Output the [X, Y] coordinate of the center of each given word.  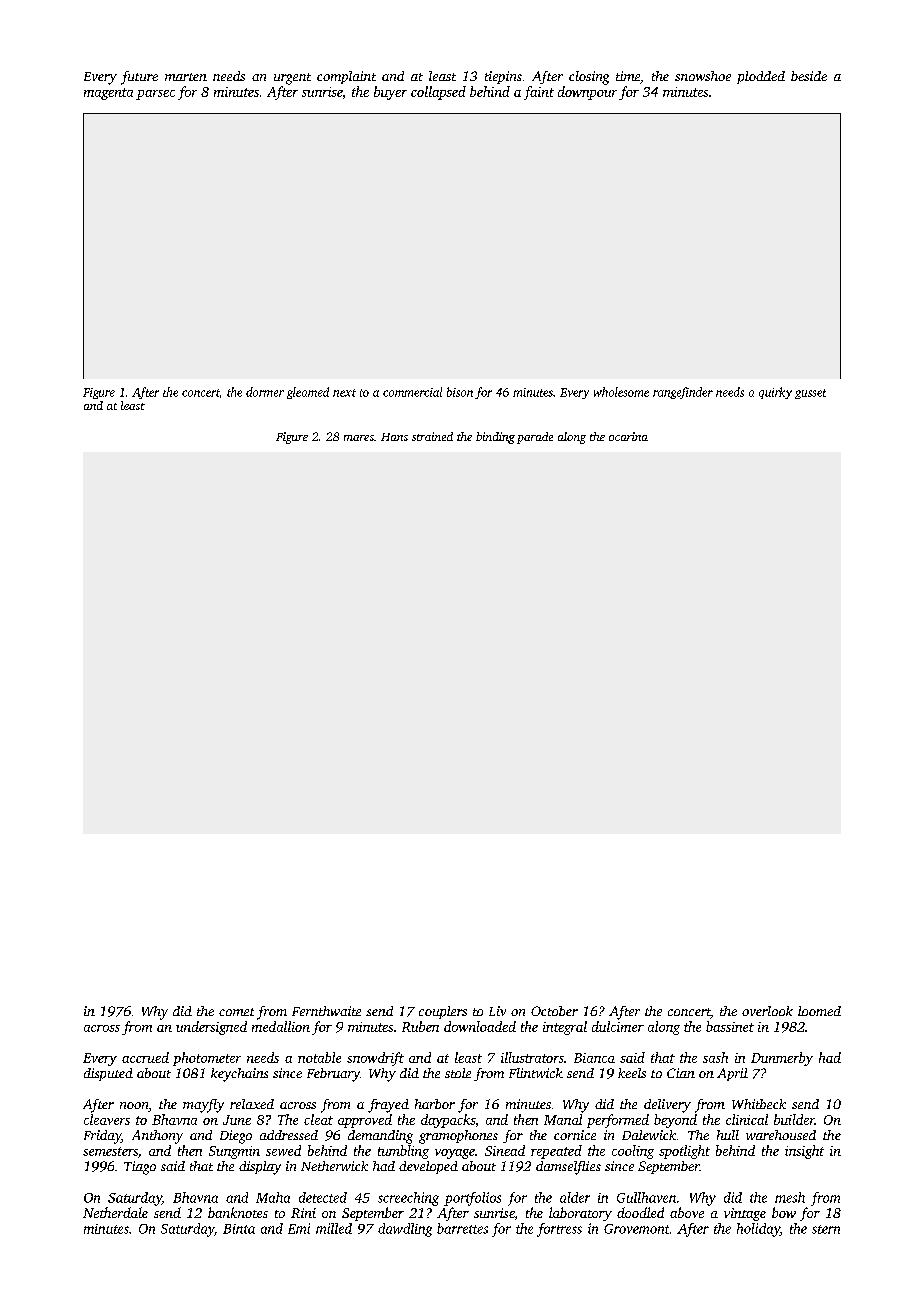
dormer [265, 392]
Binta [239, 1229]
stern [826, 1229]
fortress [559, 1230]
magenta [108, 94]
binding [495, 438]
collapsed [438, 93]
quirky [775, 393]
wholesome [621, 392]
